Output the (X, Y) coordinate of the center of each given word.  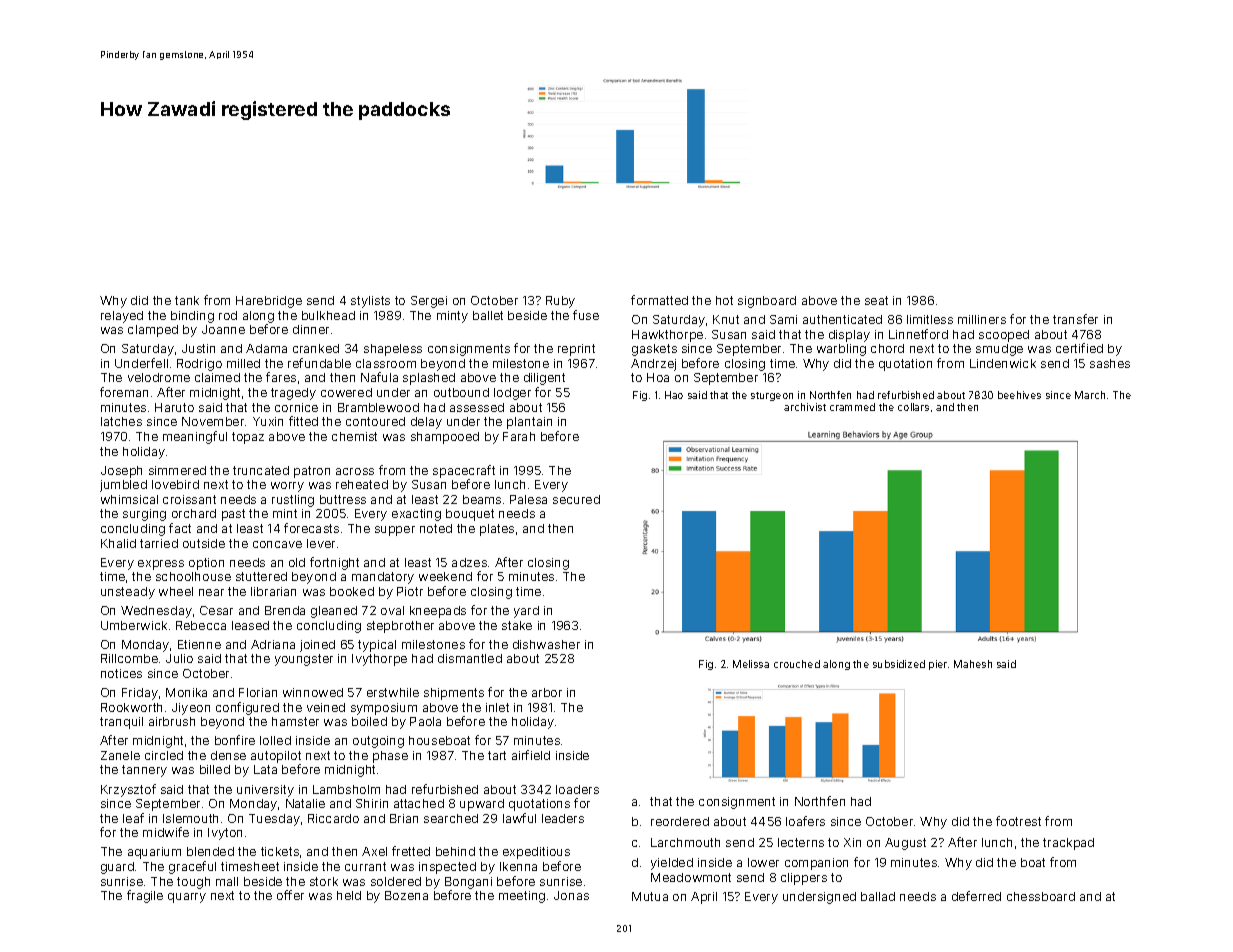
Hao (674, 395)
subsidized (899, 664)
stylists (370, 302)
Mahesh (973, 664)
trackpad (1068, 844)
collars (913, 407)
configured (247, 708)
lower (763, 862)
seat (876, 300)
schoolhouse (193, 576)
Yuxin (268, 421)
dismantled (470, 658)
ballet (488, 315)
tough (193, 883)
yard (526, 612)
